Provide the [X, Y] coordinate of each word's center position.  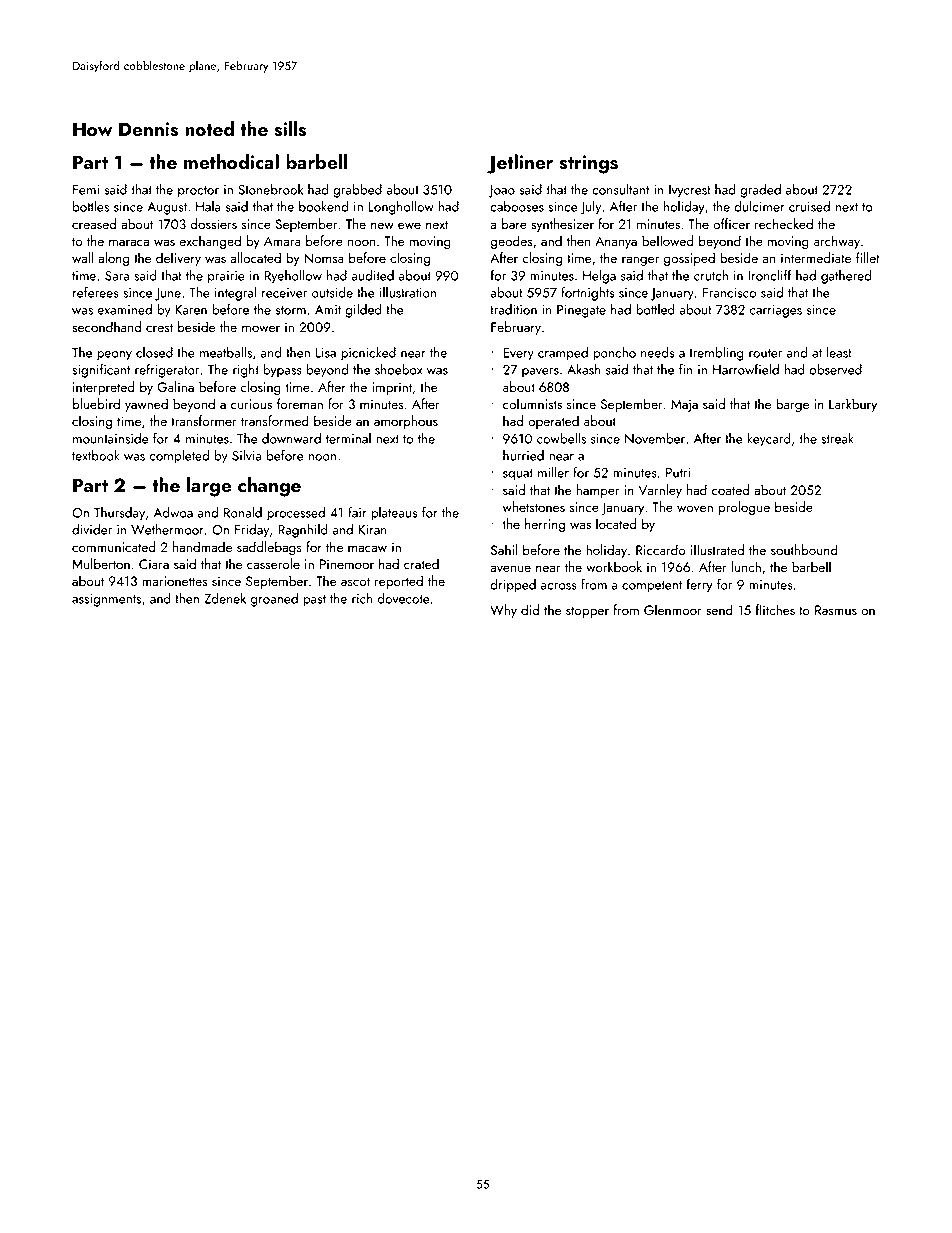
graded [760, 191]
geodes [511, 242]
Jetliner [520, 164]
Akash [584, 369]
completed [179, 457]
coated [730, 489]
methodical [231, 161]
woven [695, 508]
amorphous [406, 422]
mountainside [110, 438]
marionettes [174, 581]
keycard [769, 440]
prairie [226, 277]
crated [421, 563]
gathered [846, 277]
